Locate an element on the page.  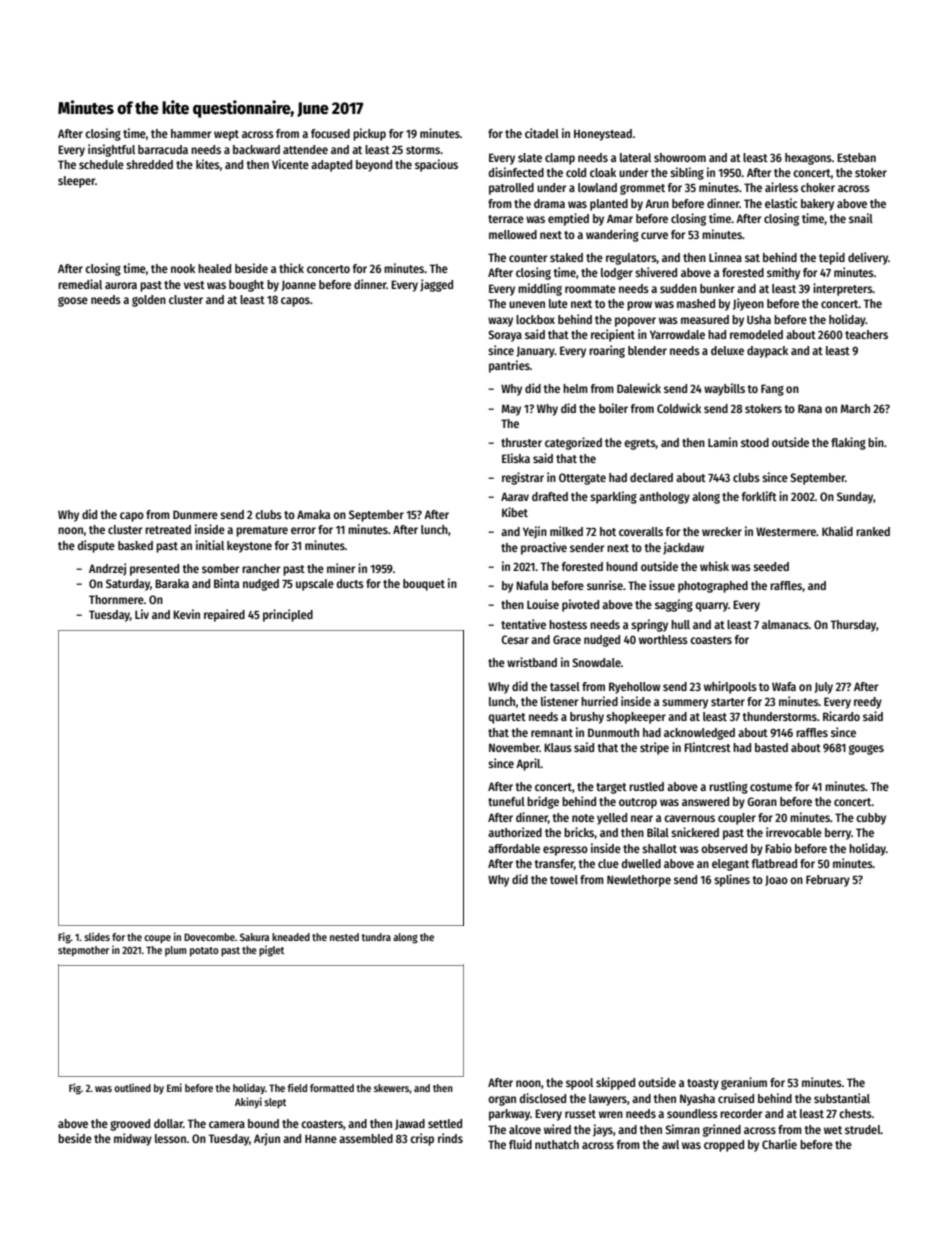
coupe is located at coordinates (157, 939).
